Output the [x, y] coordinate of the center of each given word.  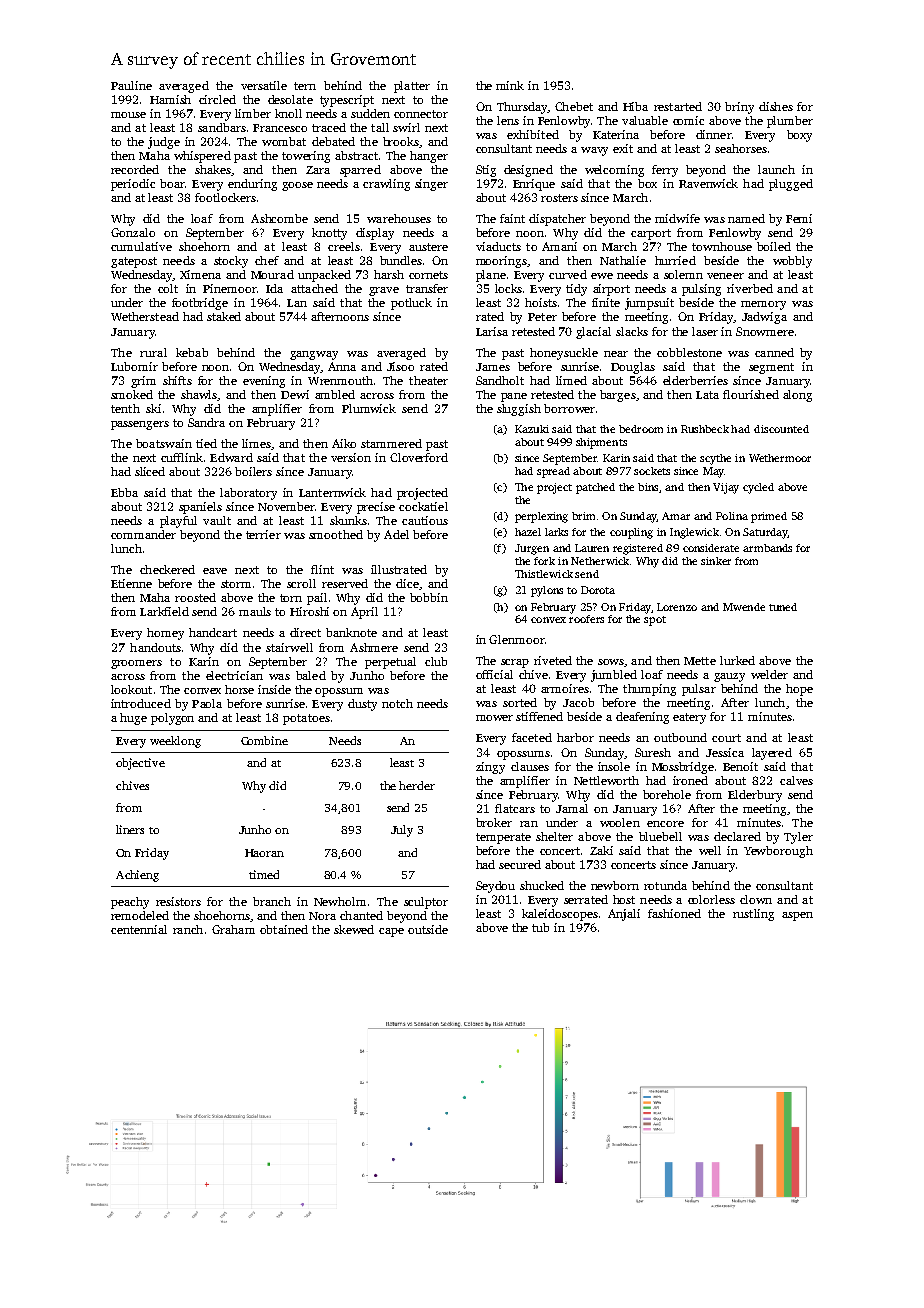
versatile [264, 85]
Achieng [137, 876]
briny [739, 108]
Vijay [726, 488]
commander [143, 534]
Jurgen [532, 549]
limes [256, 443]
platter [412, 87]
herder [417, 785]
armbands [767, 548]
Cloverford [419, 457]
